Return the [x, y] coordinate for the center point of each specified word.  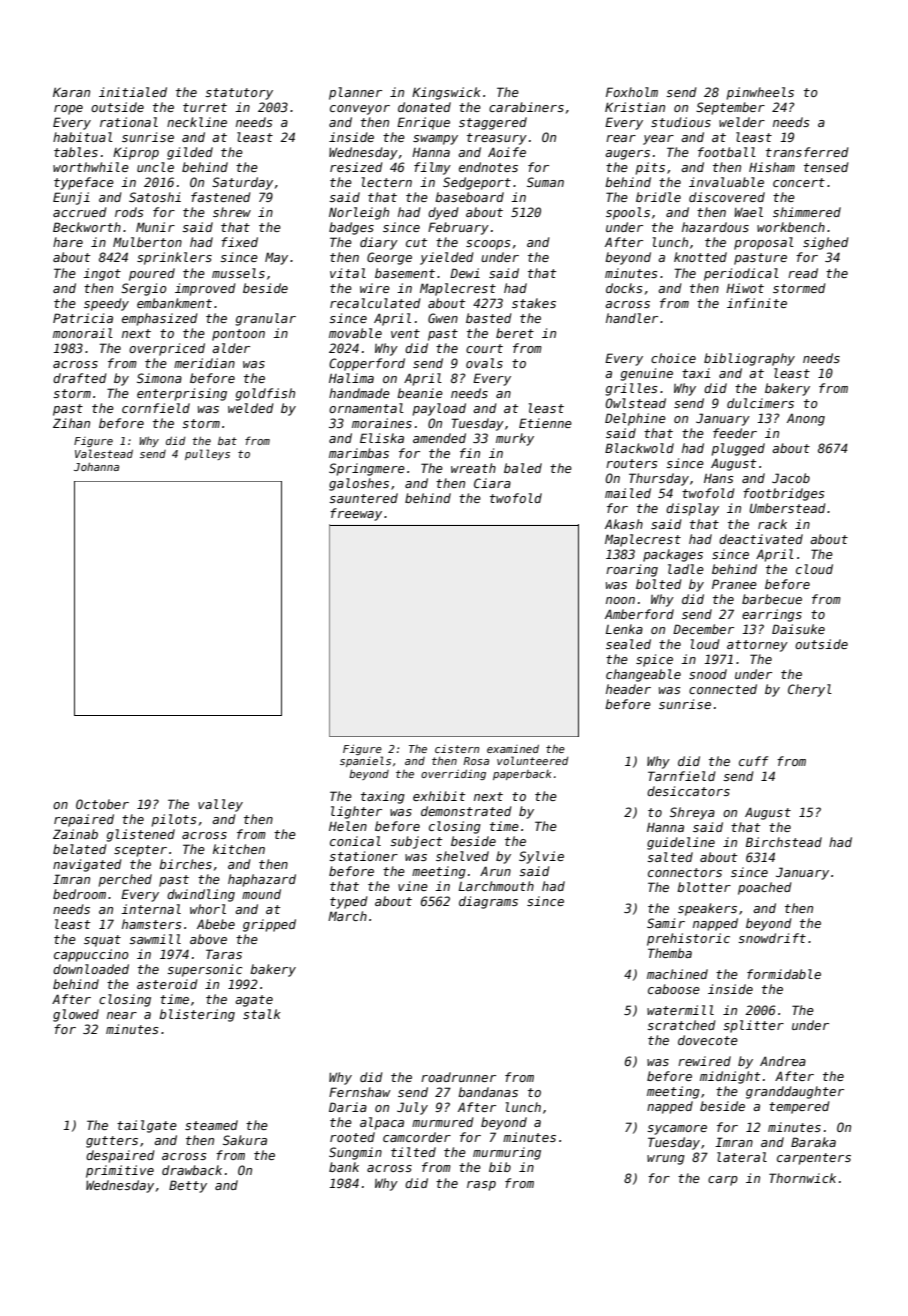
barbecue [772, 599]
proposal [764, 243]
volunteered [532, 760]
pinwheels [760, 93]
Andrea [783, 1061]
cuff [753, 761]
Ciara [492, 483]
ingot [102, 274]
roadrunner [458, 1077]
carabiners [526, 107]
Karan [71, 92]
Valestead [104, 453]
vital [348, 273]
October [102, 804]
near [122, 1015]
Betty [188, 1186]
